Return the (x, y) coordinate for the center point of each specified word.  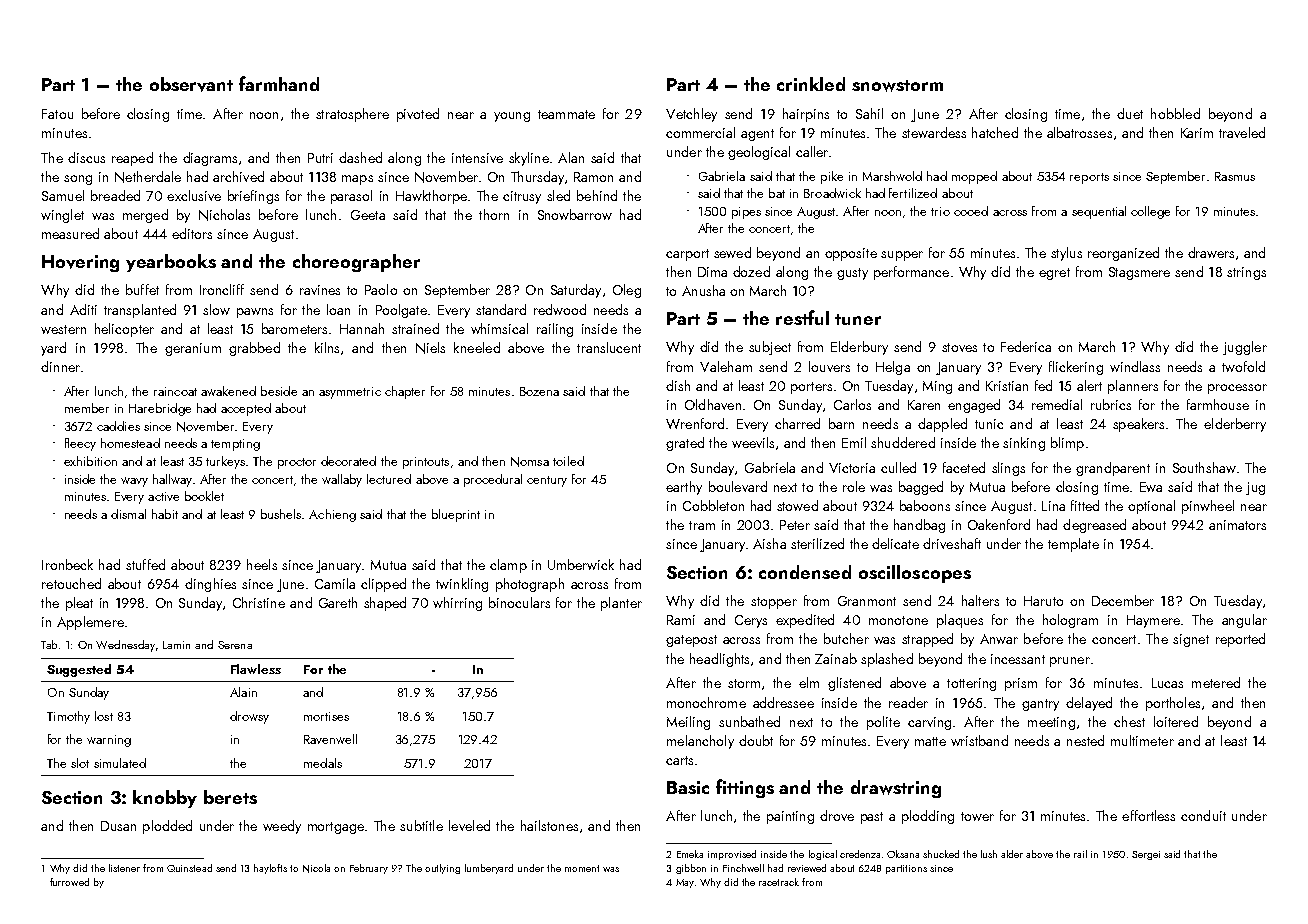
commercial (700, 132)
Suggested (79, 670)
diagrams (210, 159)
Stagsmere (1139, 273)
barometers (294, 328)
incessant (1018, 659)
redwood (560, 309)
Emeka (690, 854)
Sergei (1146, 855)
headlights (719, 660)
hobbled (1175, 113)
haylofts (270, 869)
